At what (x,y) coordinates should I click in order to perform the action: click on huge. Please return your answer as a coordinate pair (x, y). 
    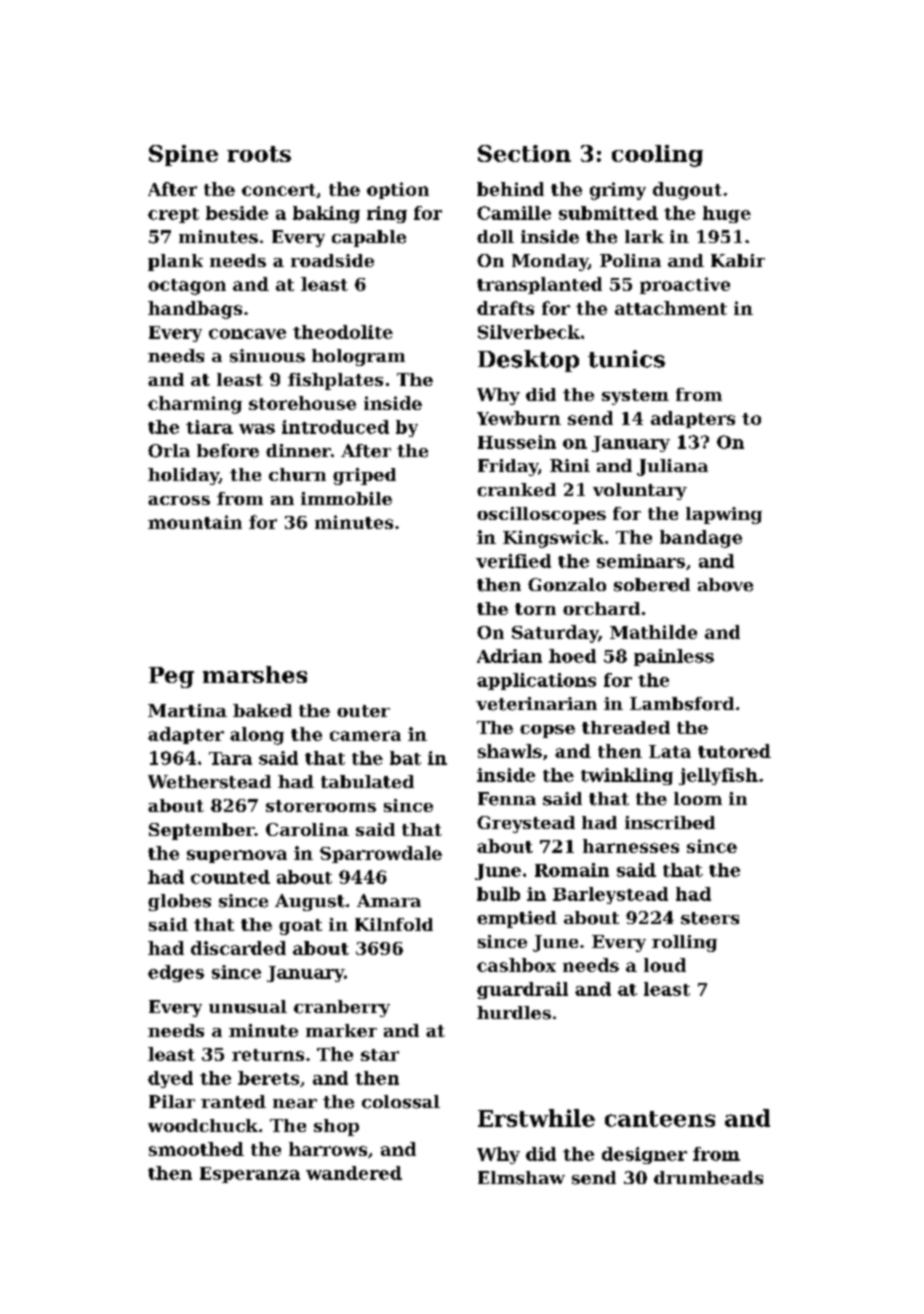
    Looking at the image, I should click on (727, 214).
